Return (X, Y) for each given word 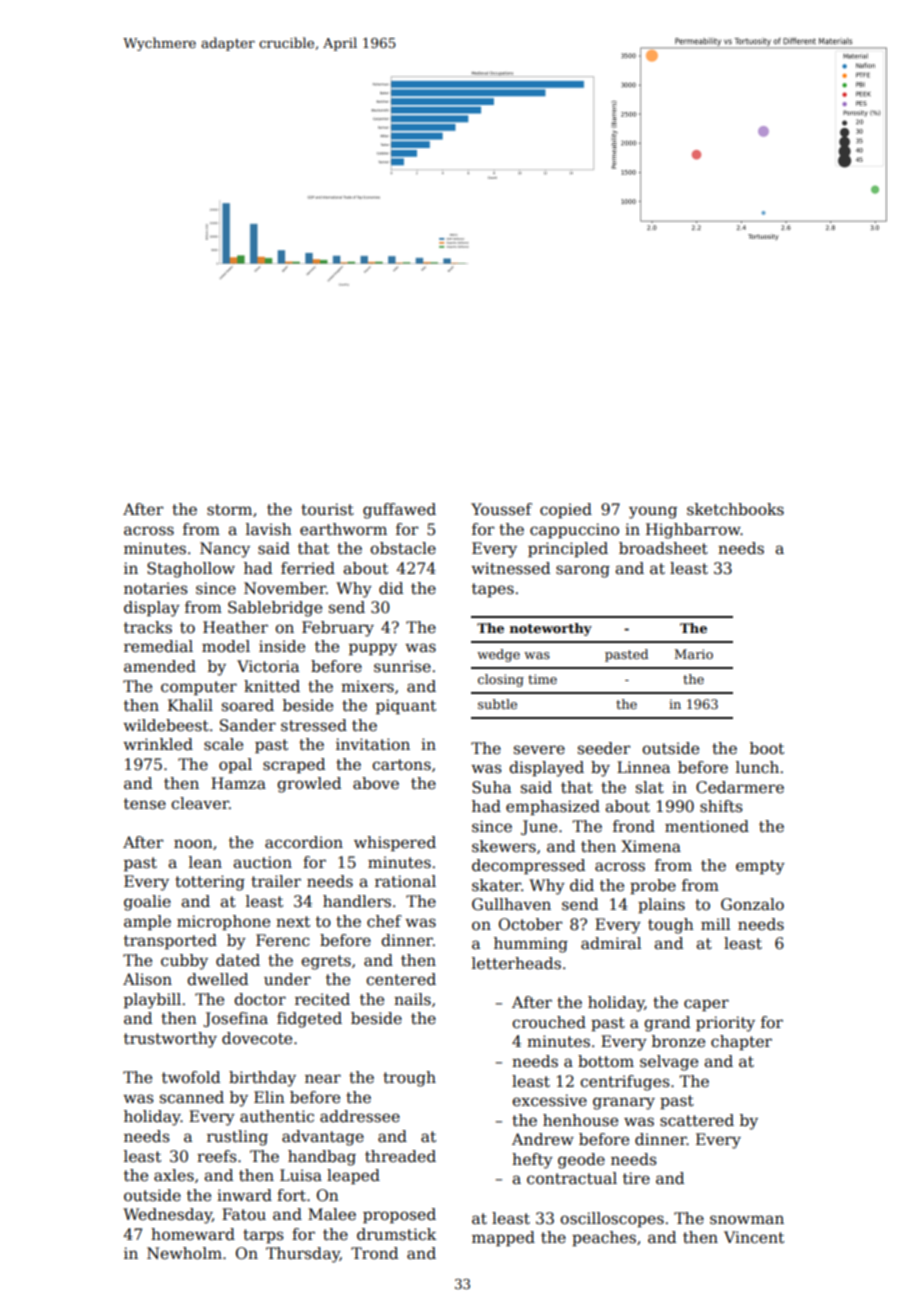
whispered (395, 843)
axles (174, 1175)
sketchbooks (735, 509)
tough (671, 926)
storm (229, 510)
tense (145, 804)
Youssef (501, 509)
